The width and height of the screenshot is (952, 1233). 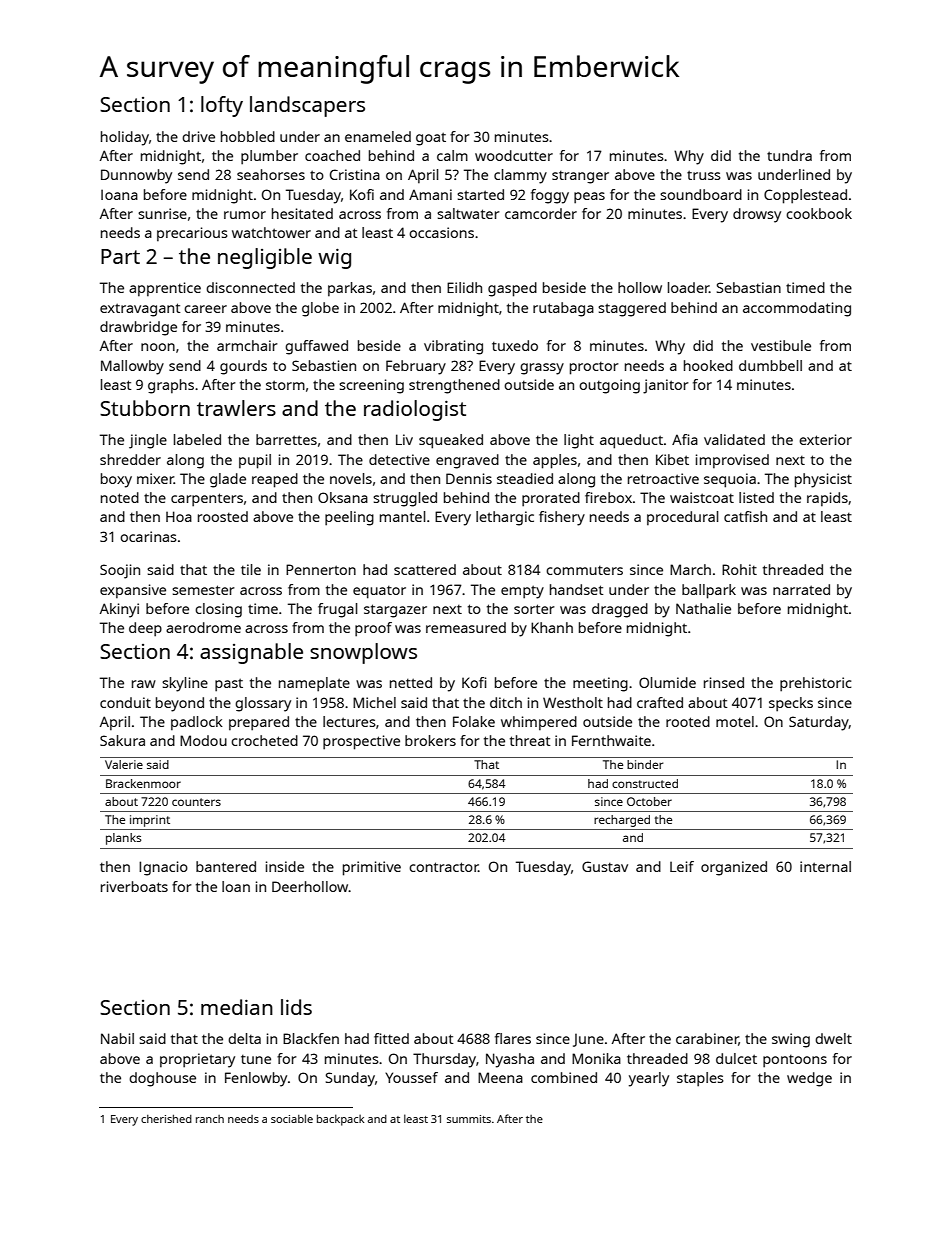 What do you see at coordinates (704, 175) in the screenshot?
I see `truss` at bounding box center [704, 175].
